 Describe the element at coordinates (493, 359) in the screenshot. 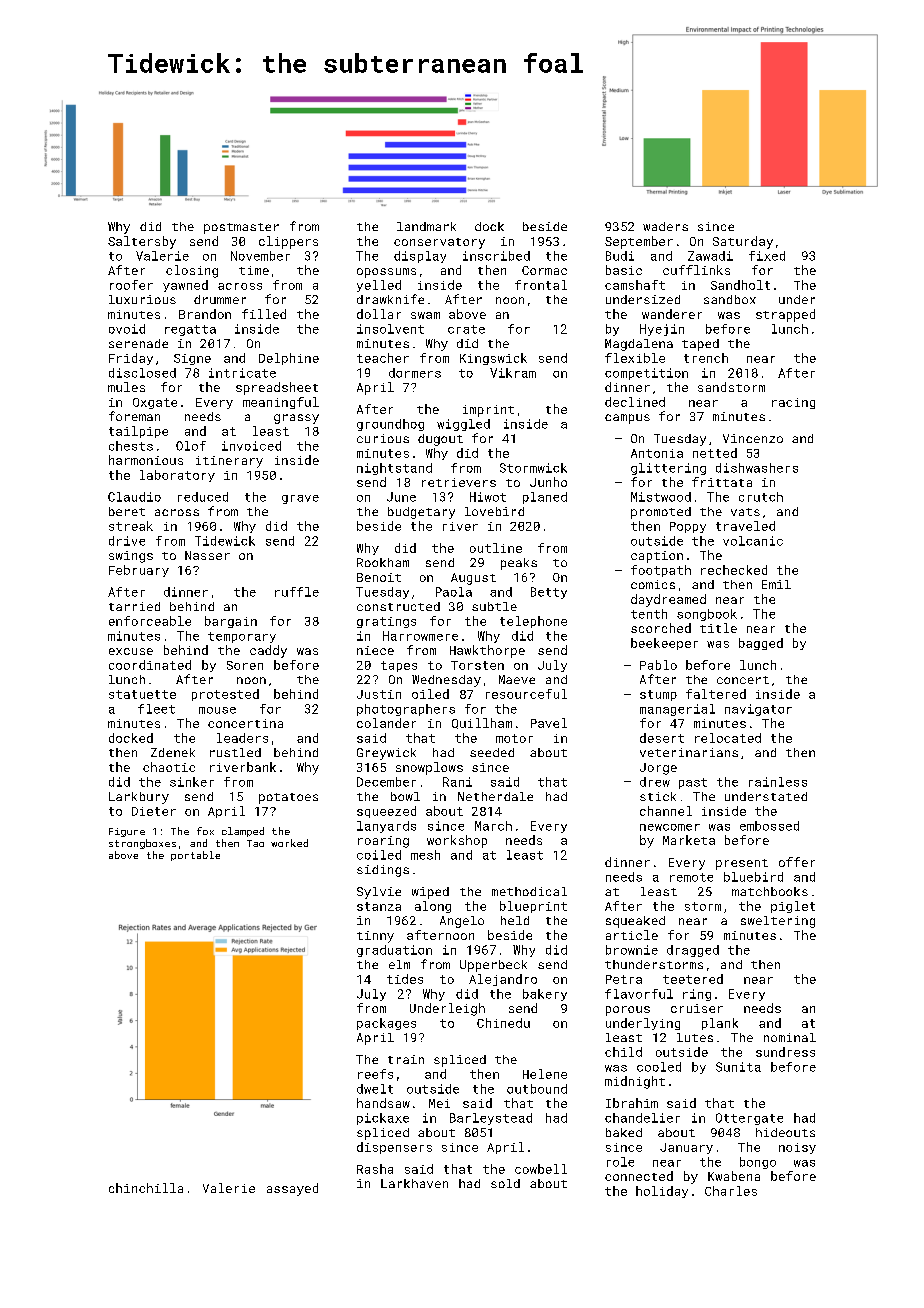

I see `Kingswick` at that location.
